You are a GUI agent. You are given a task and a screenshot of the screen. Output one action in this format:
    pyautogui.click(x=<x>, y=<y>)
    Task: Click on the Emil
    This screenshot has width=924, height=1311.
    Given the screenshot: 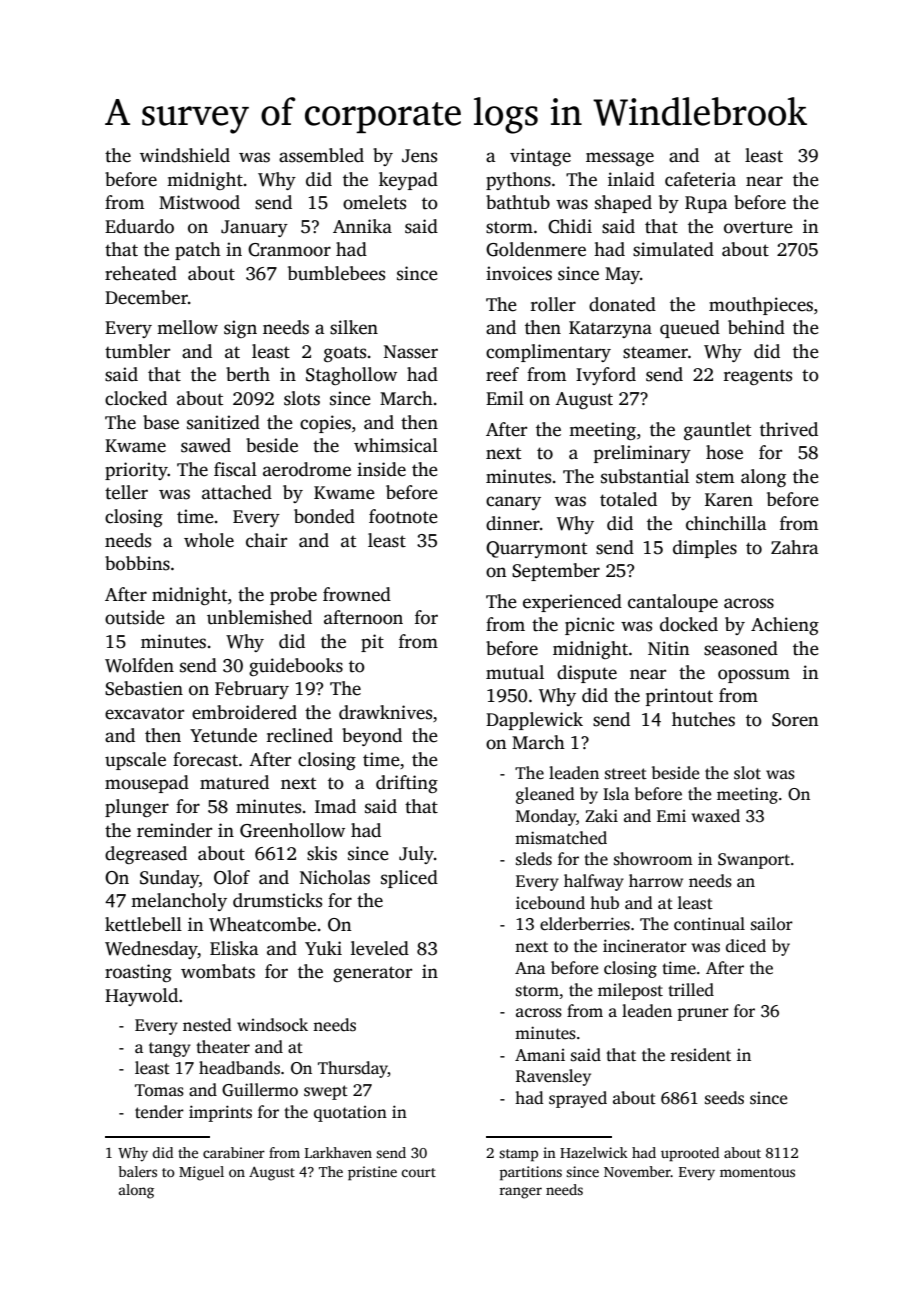 What is the action you would take?
    pyautogui.click(x=505, y=398)
